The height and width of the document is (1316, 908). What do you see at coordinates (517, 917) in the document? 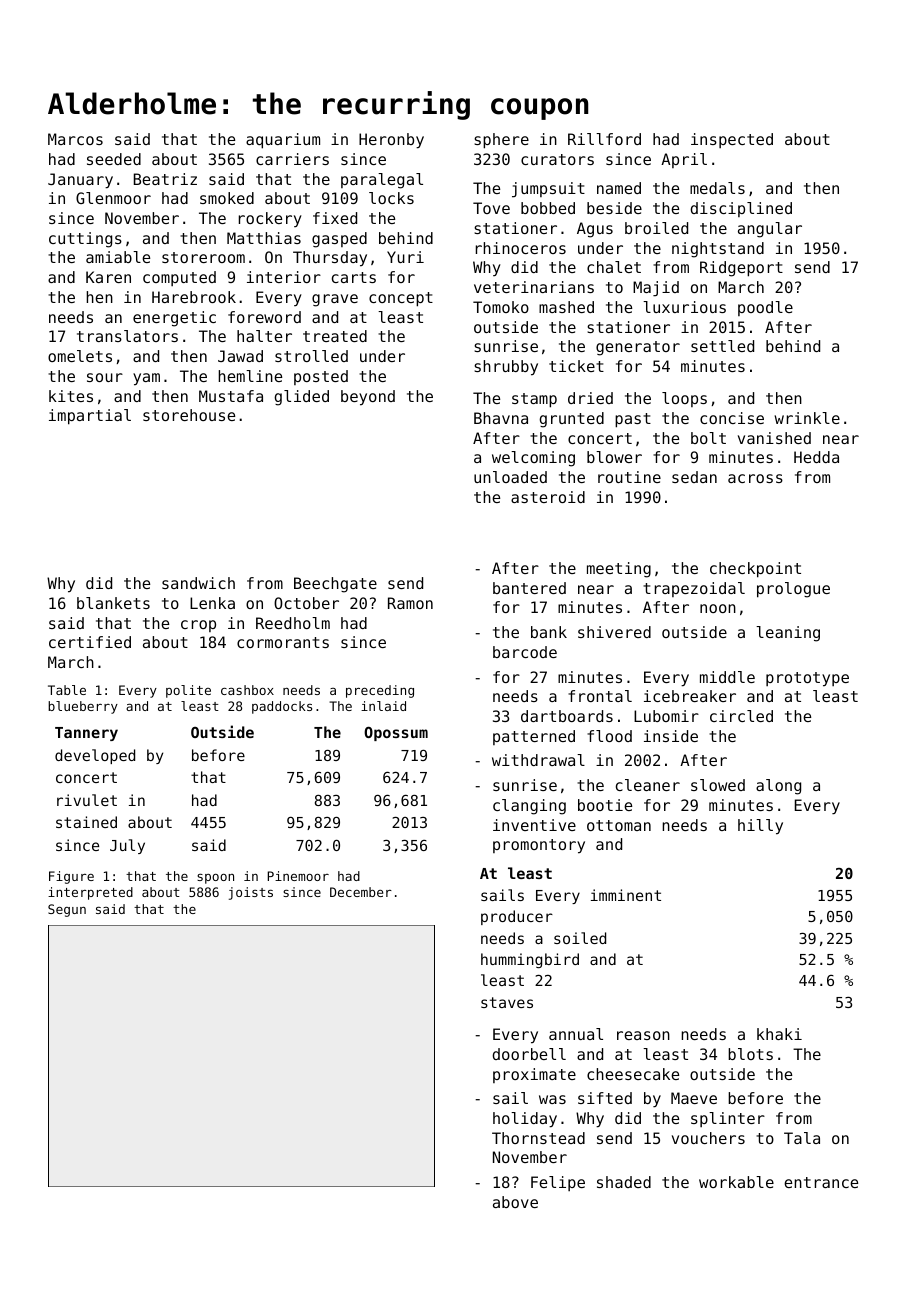
I see `producer` at bounding box center [517, 917].
